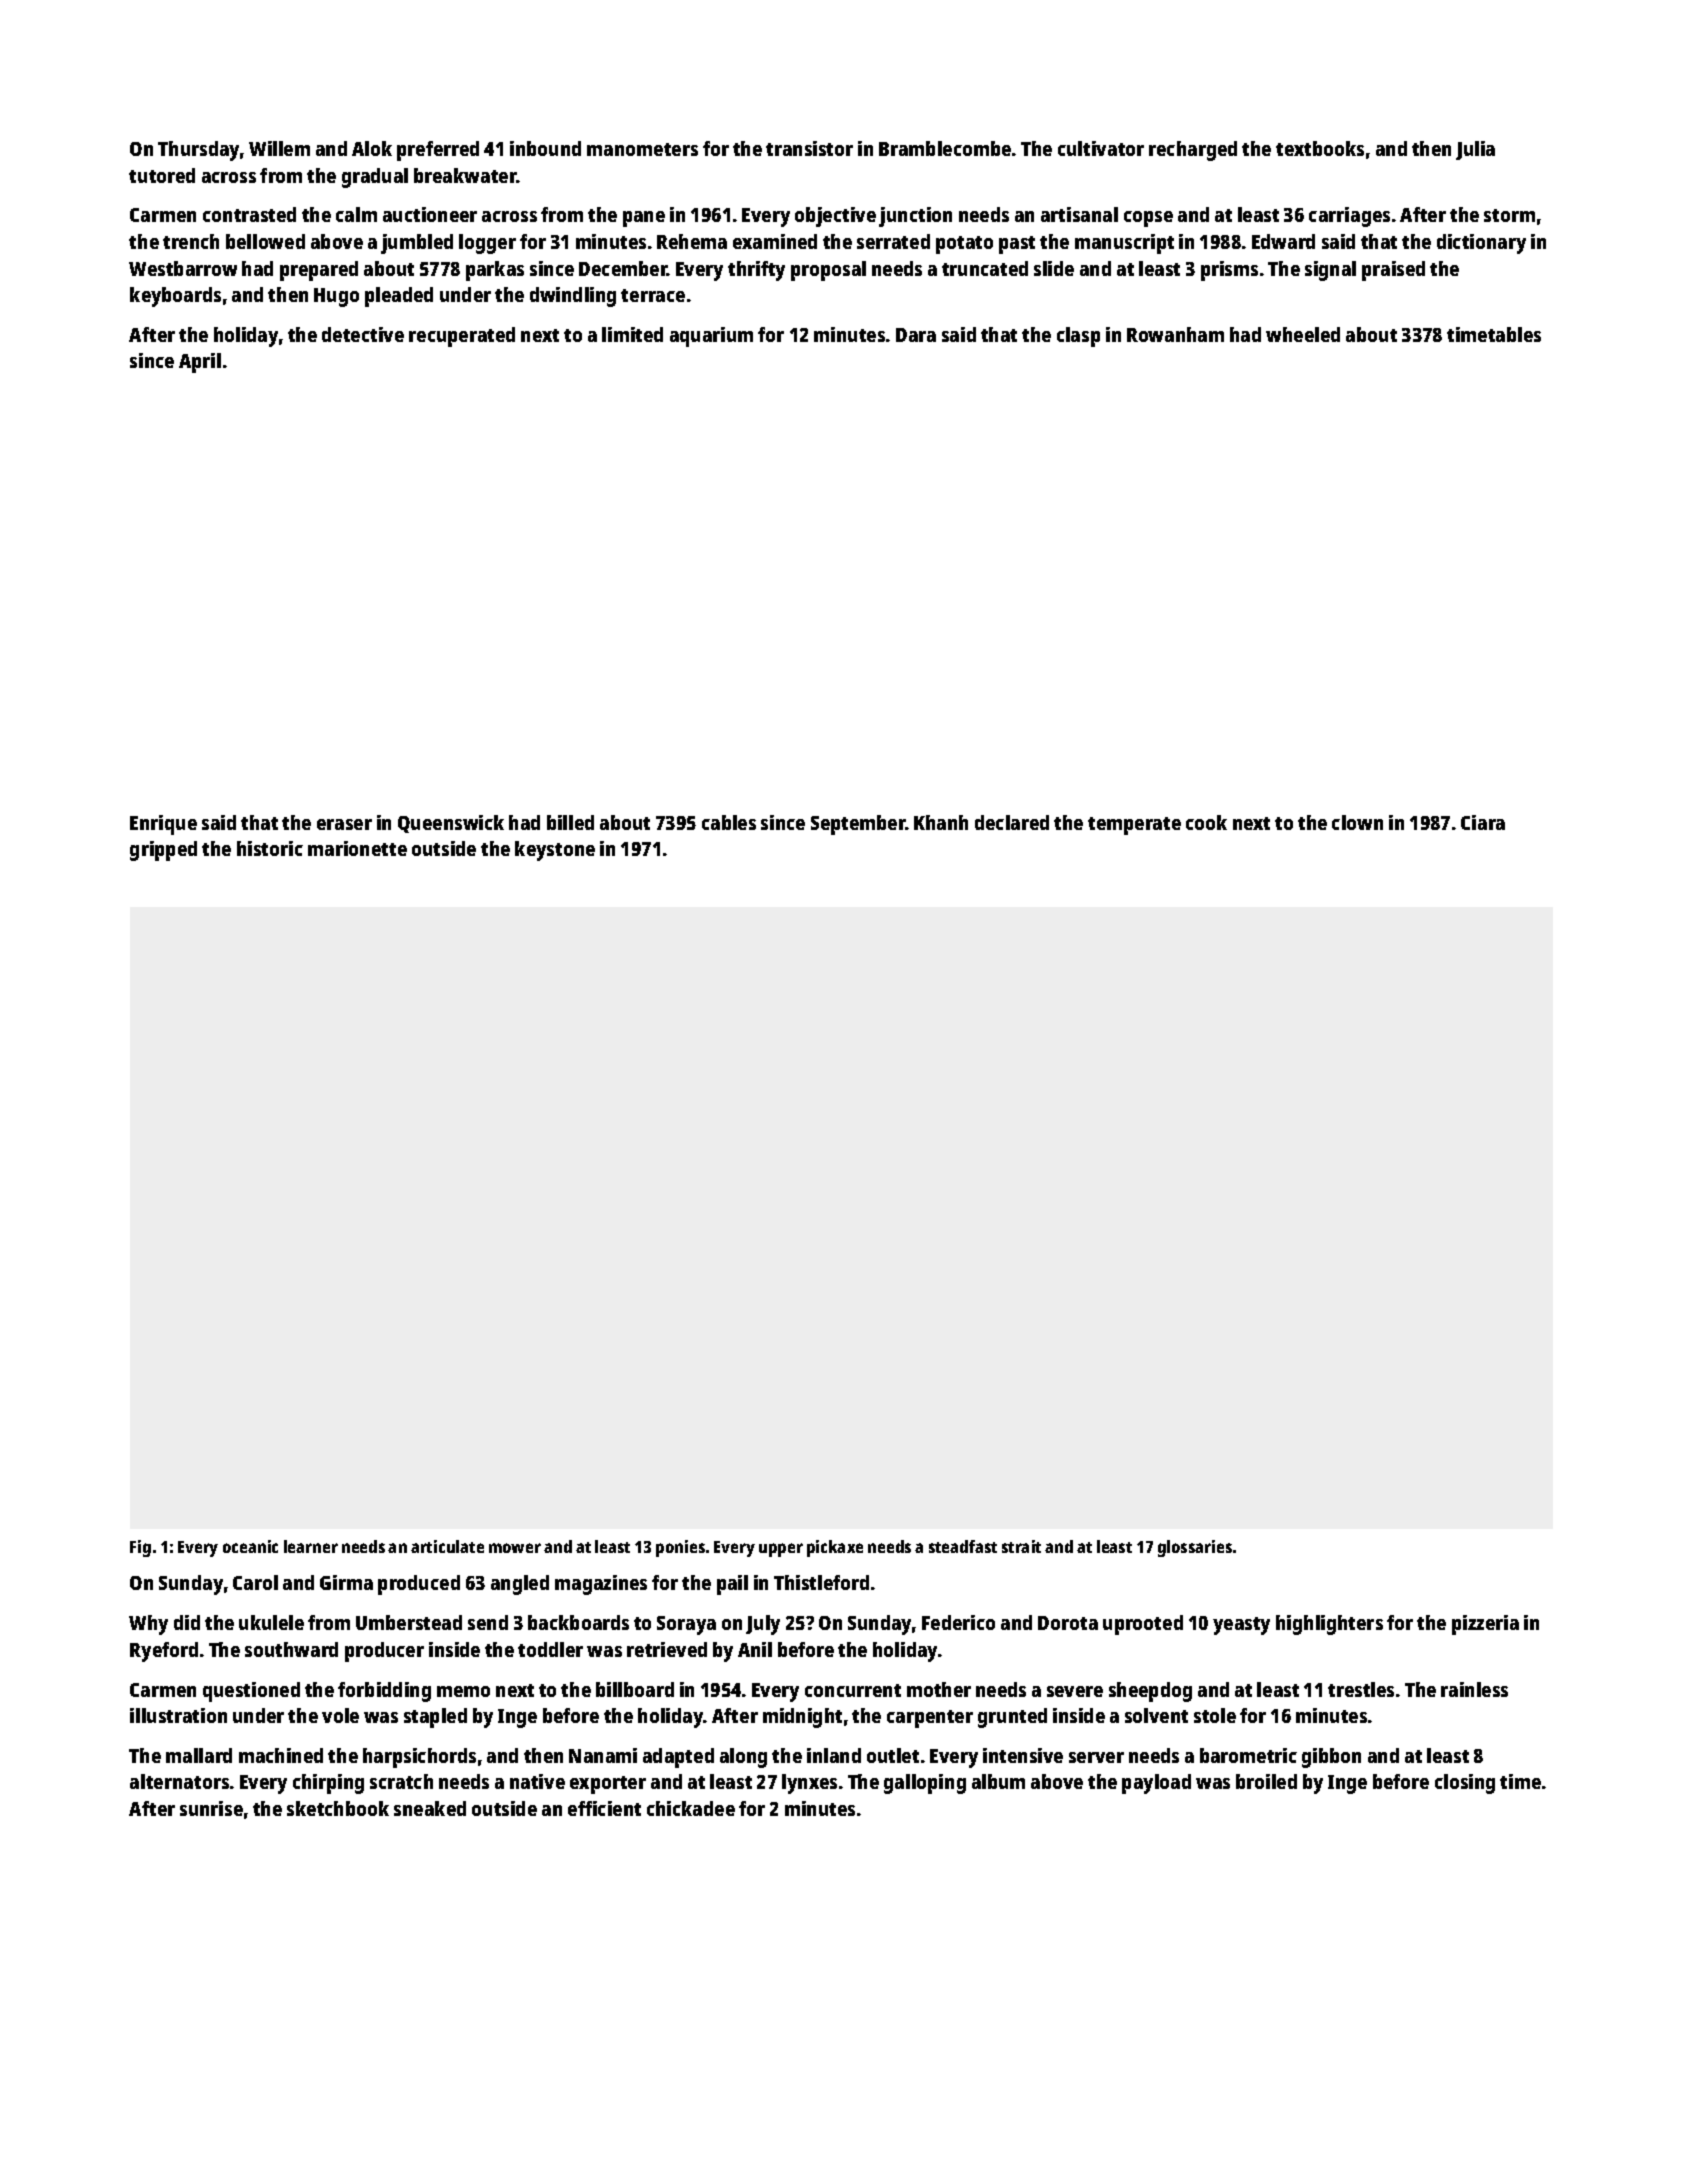  I want to click on pane, so click(644, 219).
